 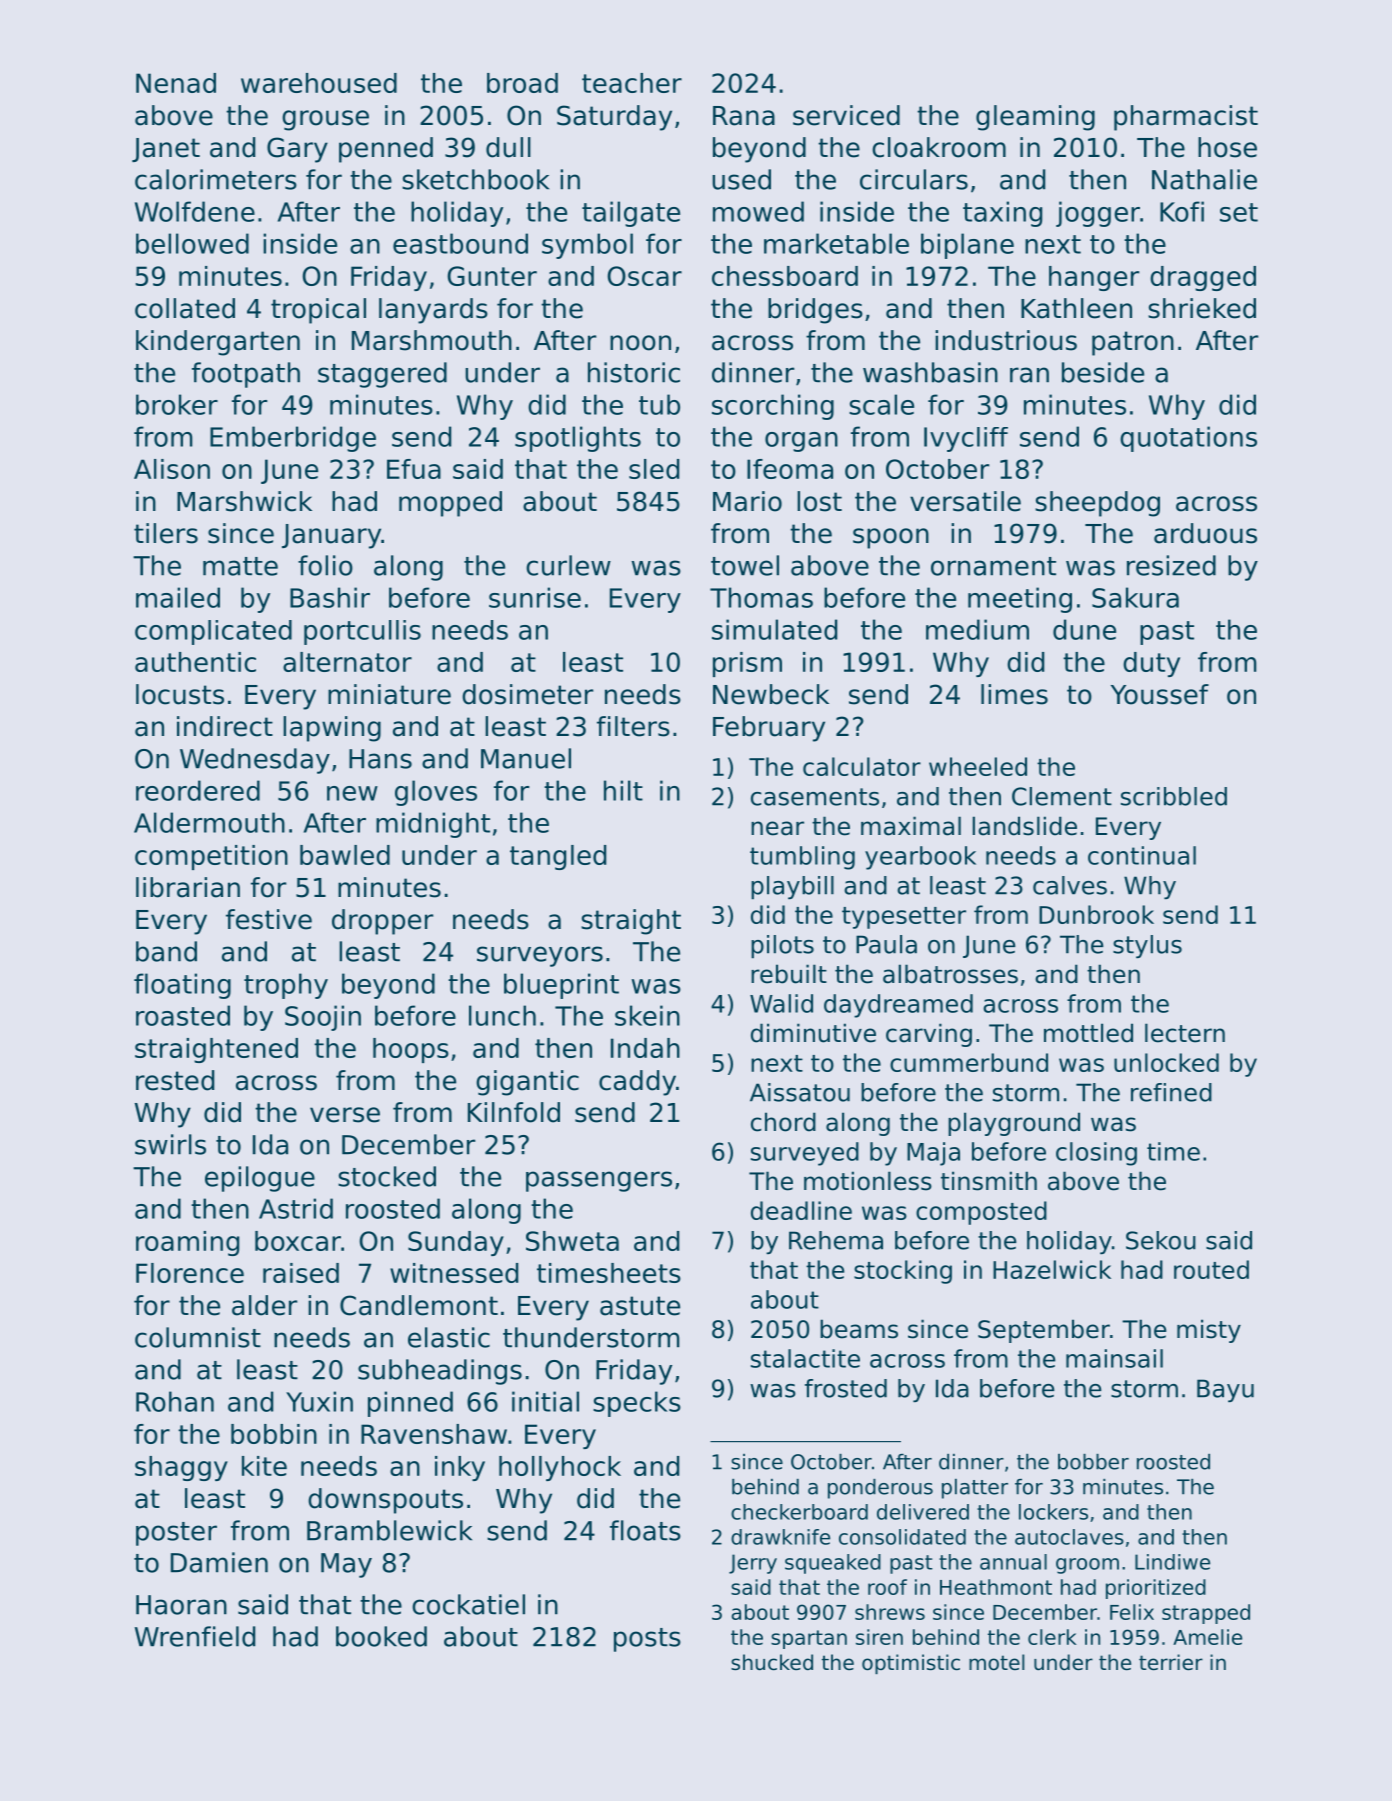 What do you see at coordinates (318, 311) in the screenshot?
I see `tropical` at bounding box center [318, 311].
